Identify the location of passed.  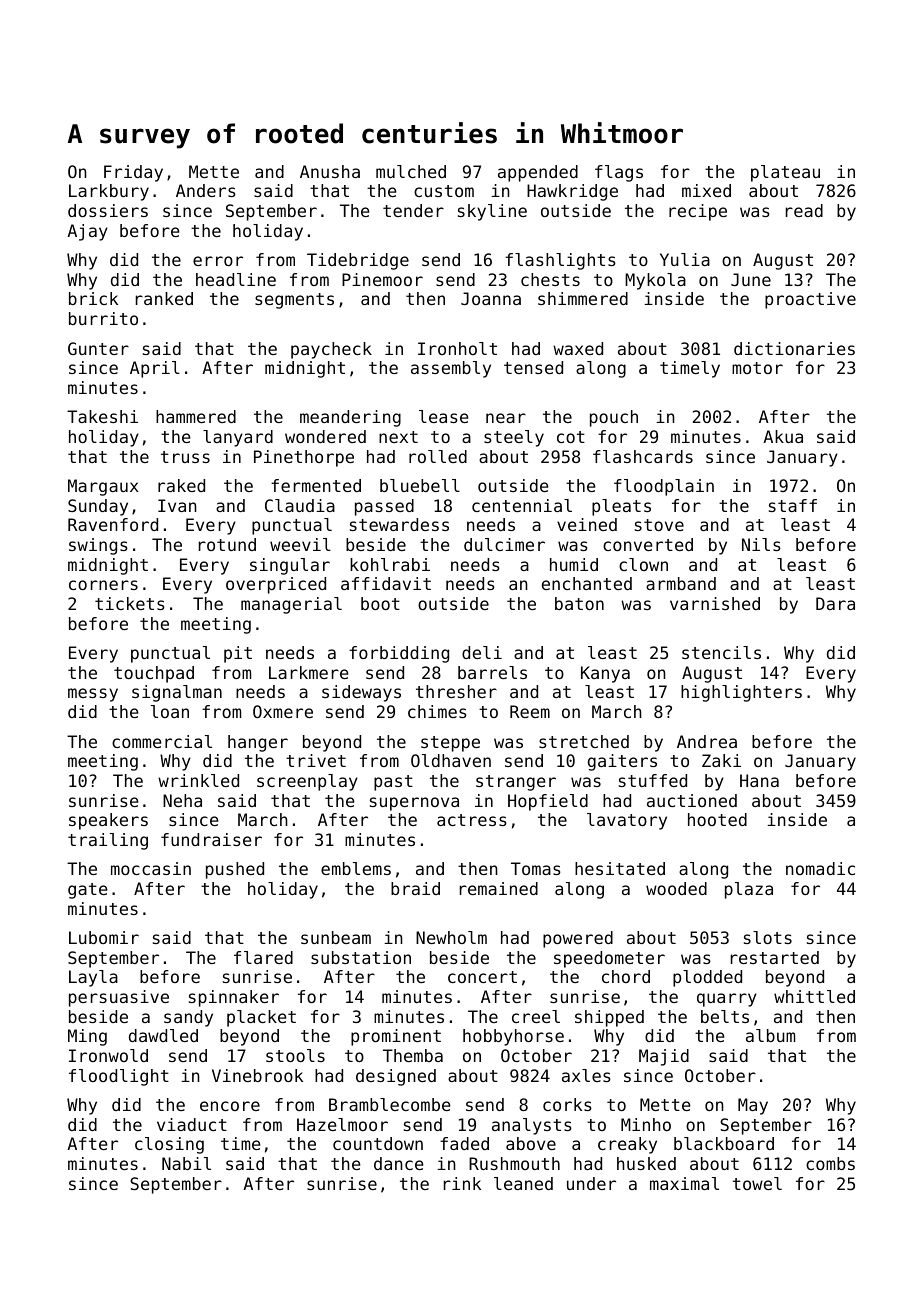
(384, 507).
